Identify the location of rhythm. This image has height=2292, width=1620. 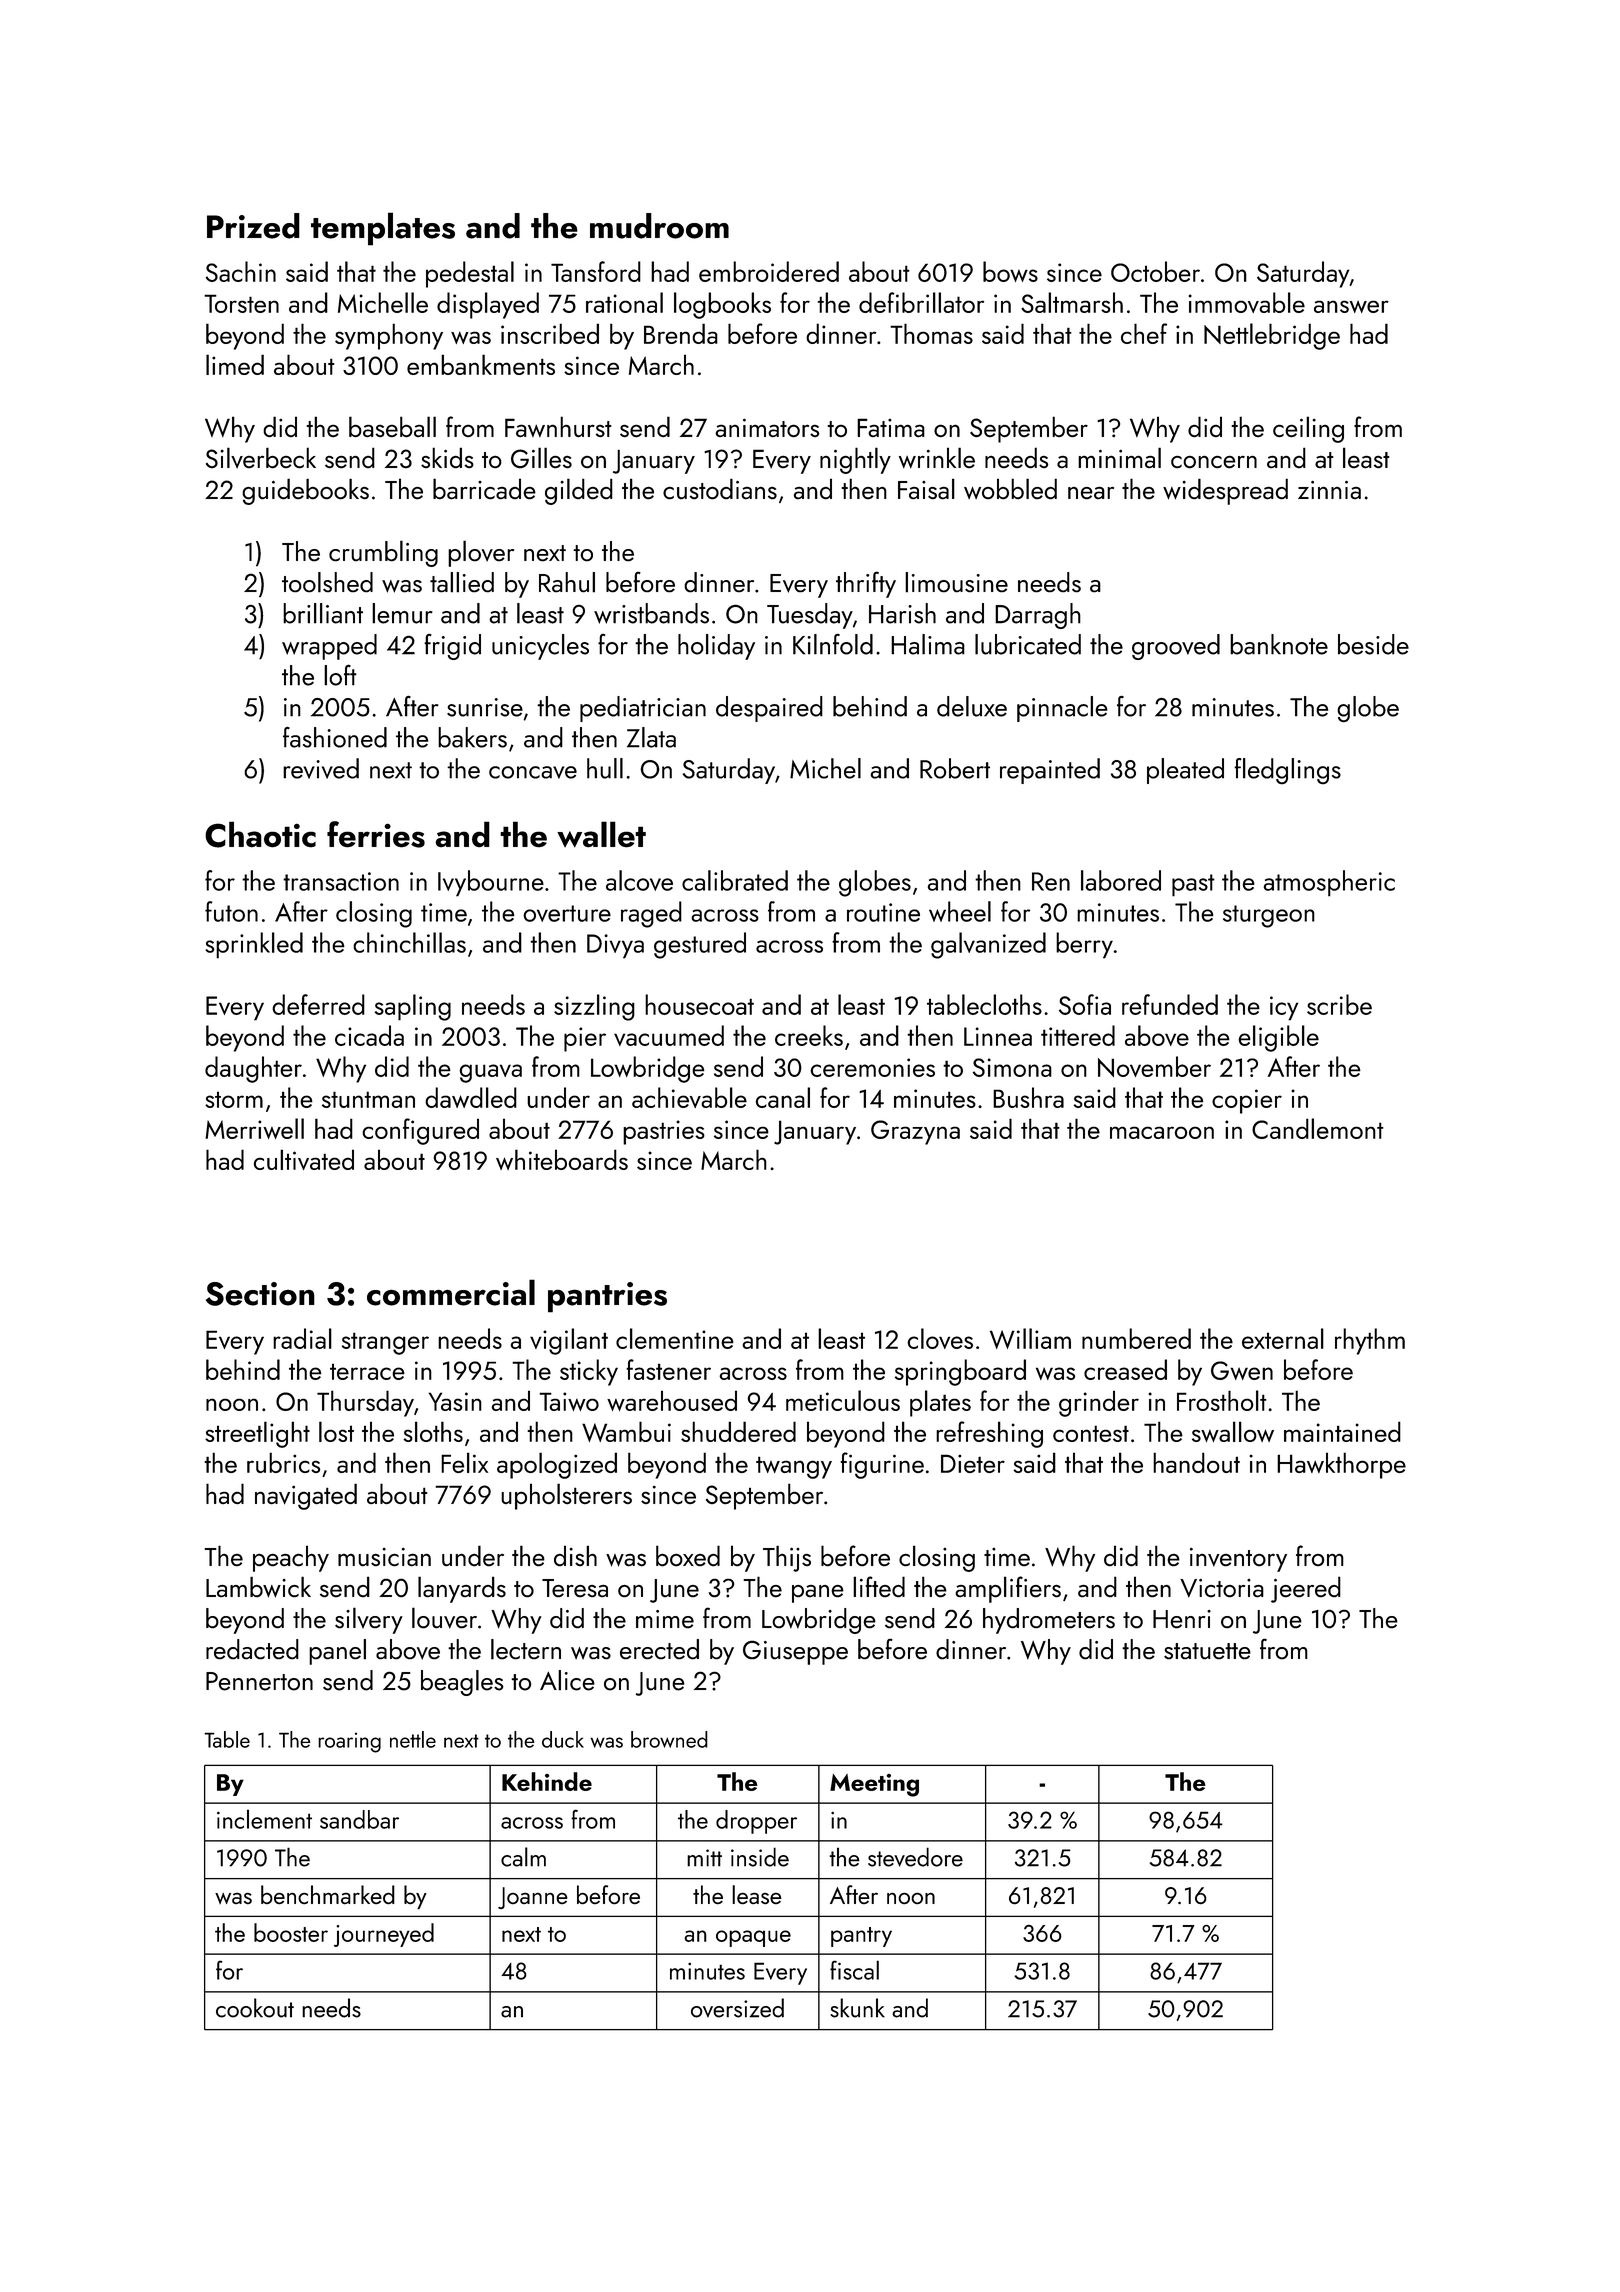
(1370, 1341).
